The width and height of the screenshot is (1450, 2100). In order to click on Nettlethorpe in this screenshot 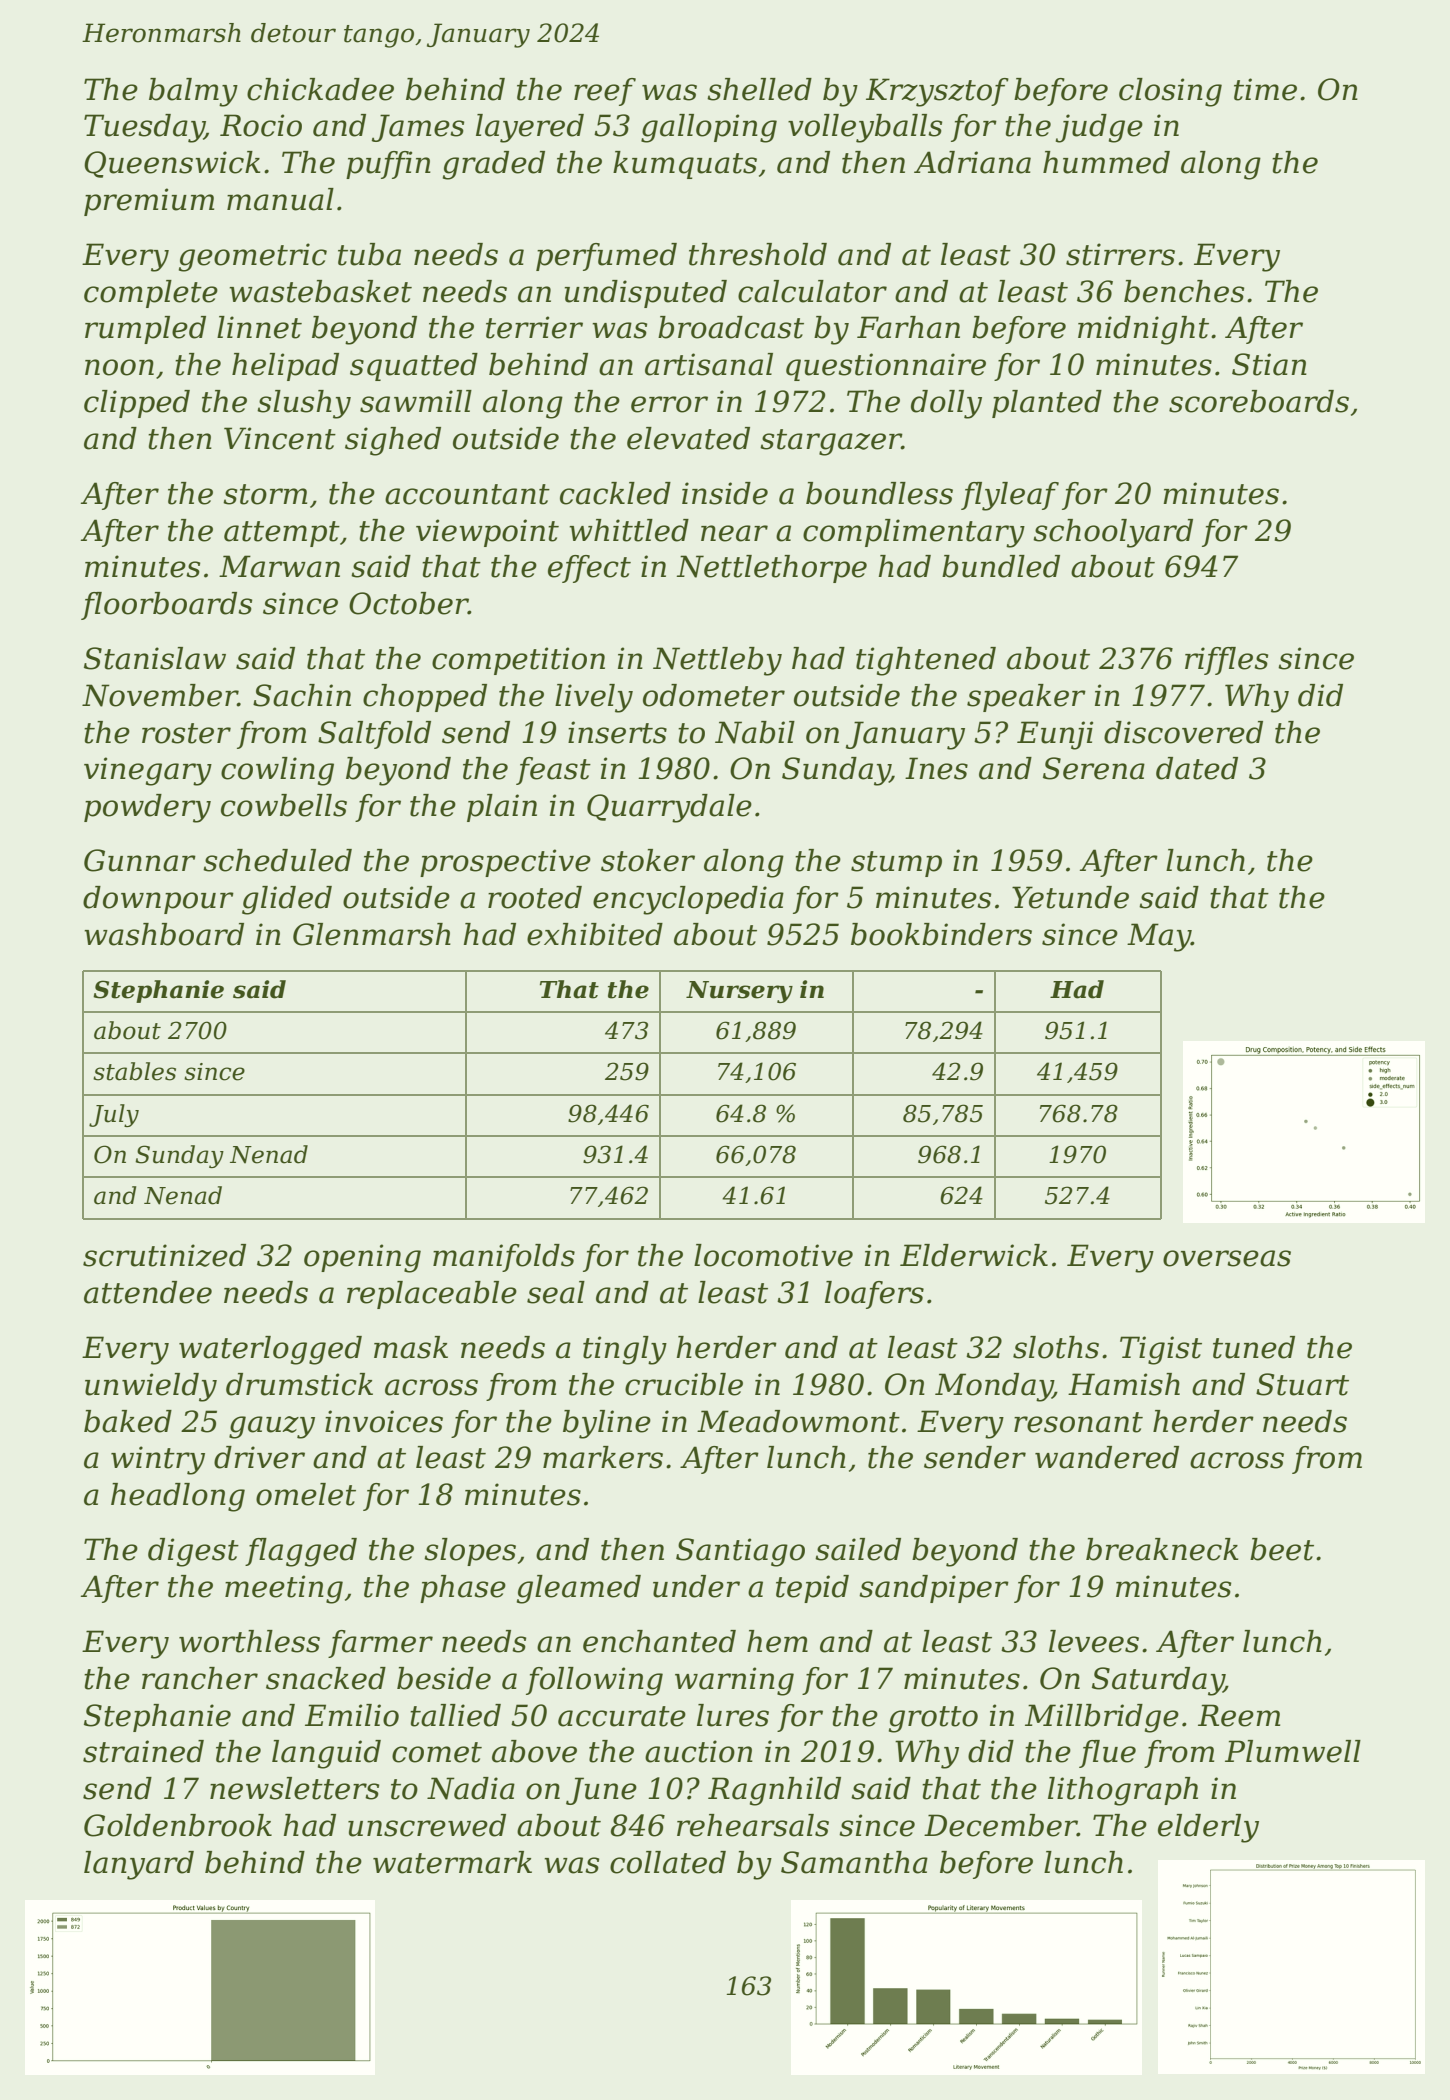, I will do `click(772, 569)`.
